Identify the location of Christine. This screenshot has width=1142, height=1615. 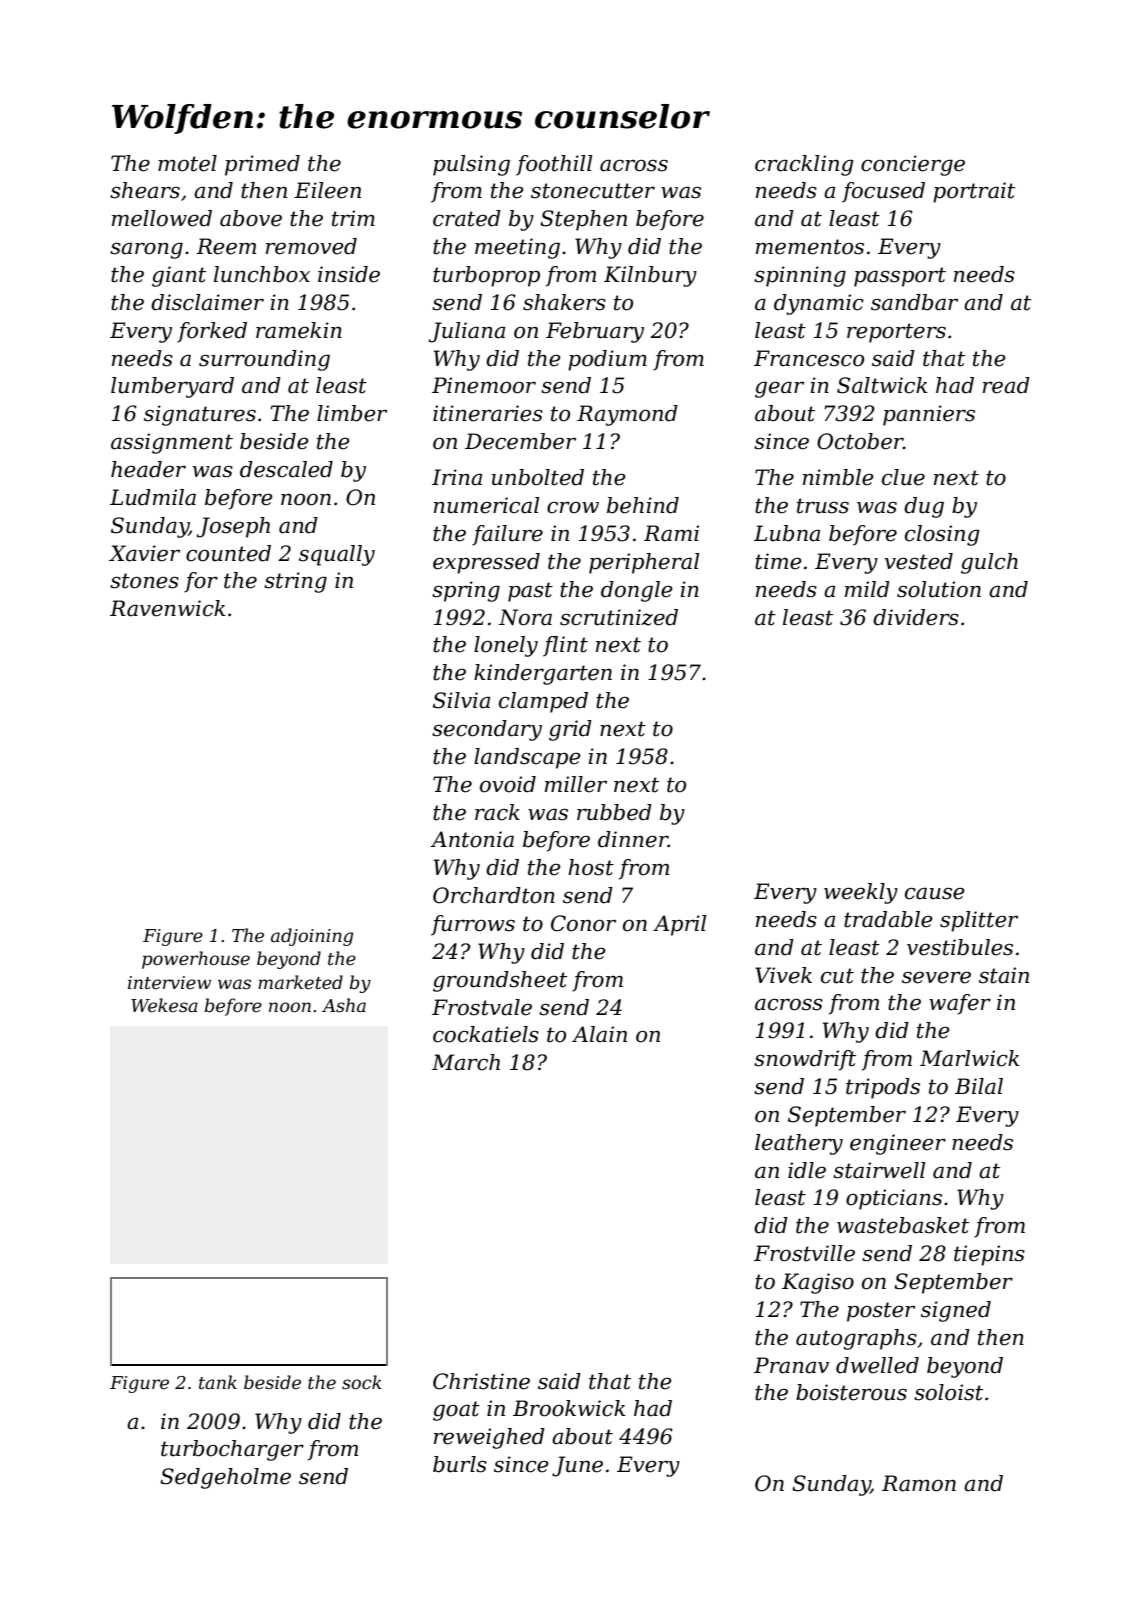
(481, 1381).
